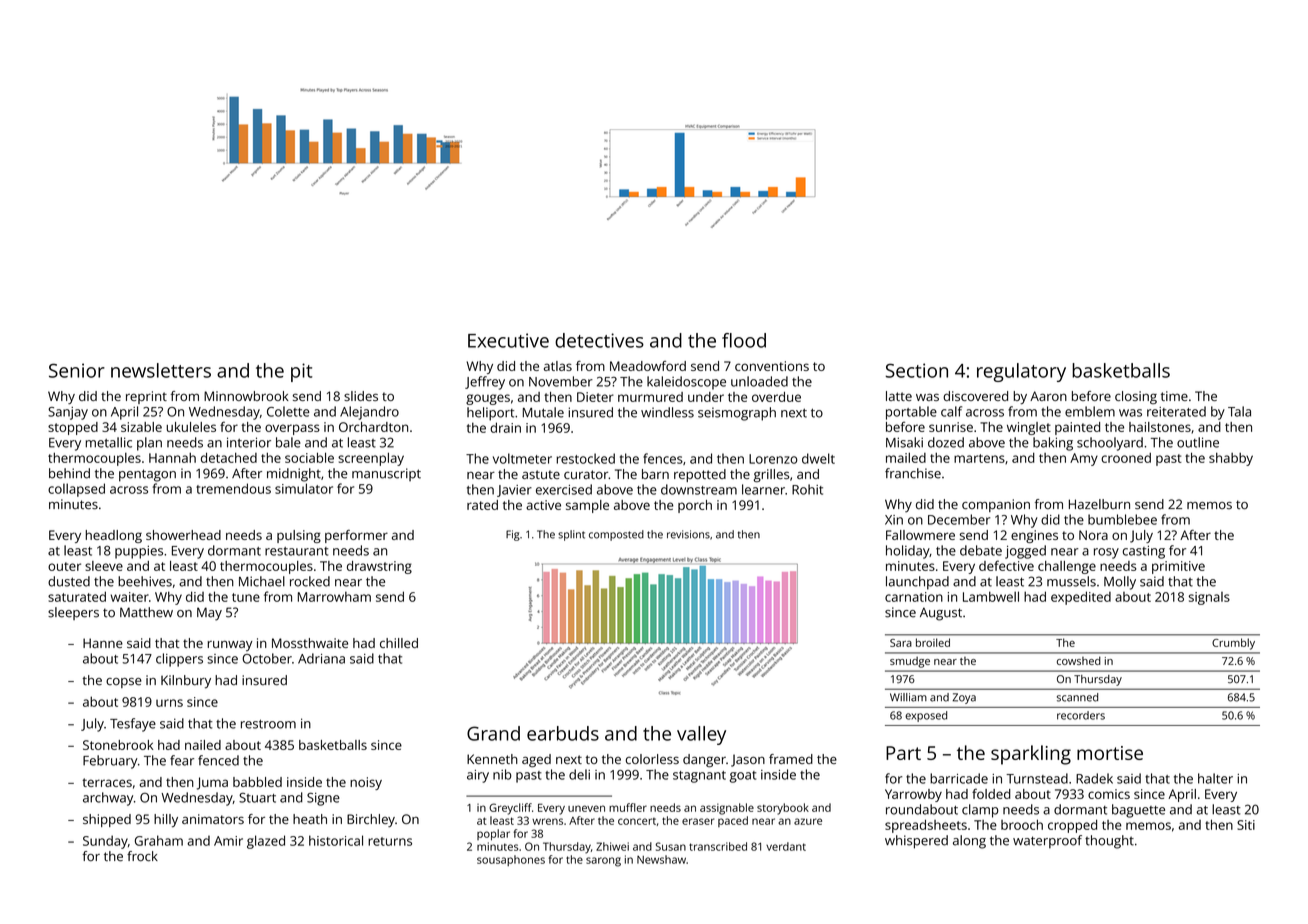 Image resolution: width=1308 pixels, height=924 pixels. I want to click on headlong, so click(114, 536).
